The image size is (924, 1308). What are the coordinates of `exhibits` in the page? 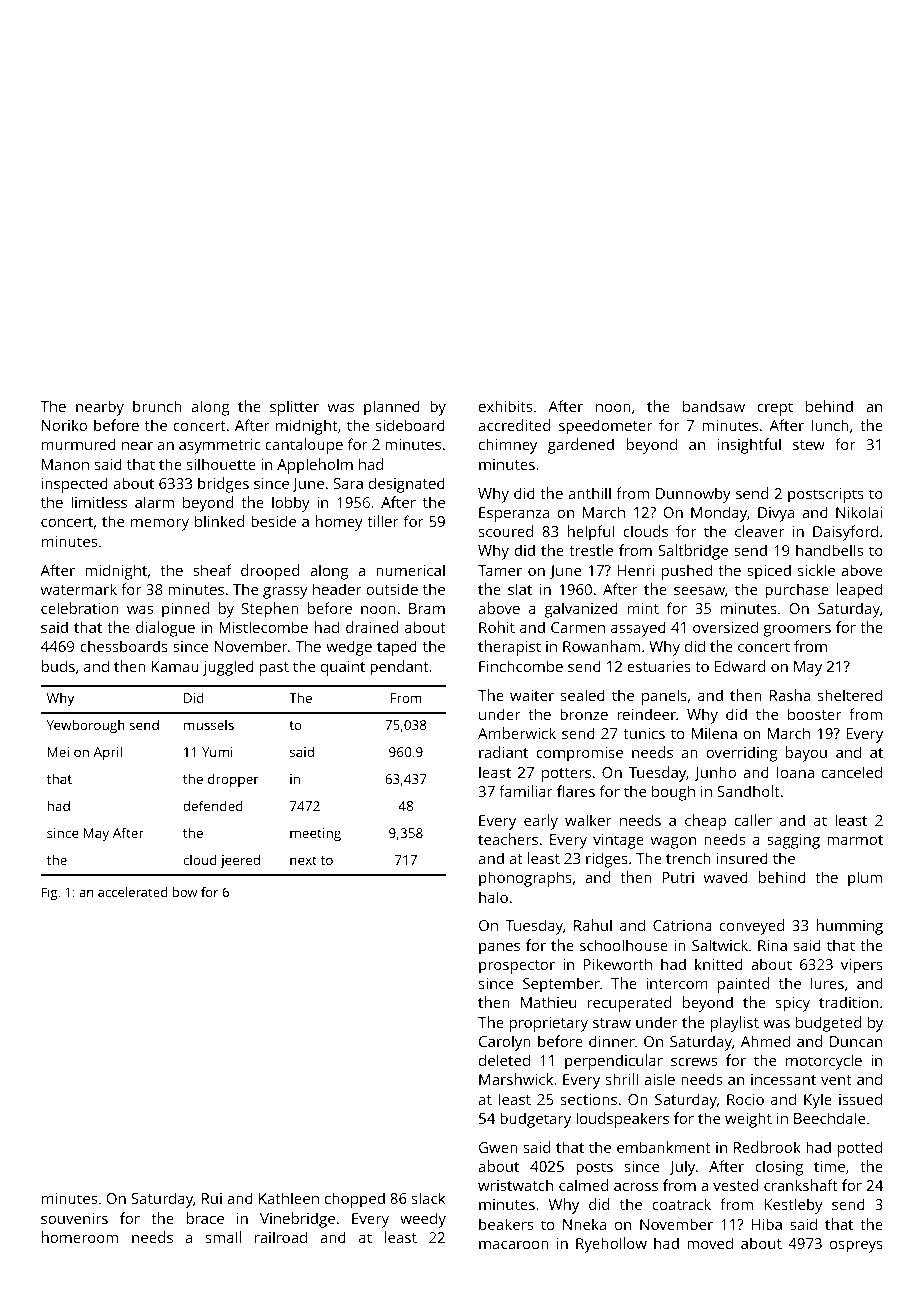 It's located at (505, 406).
